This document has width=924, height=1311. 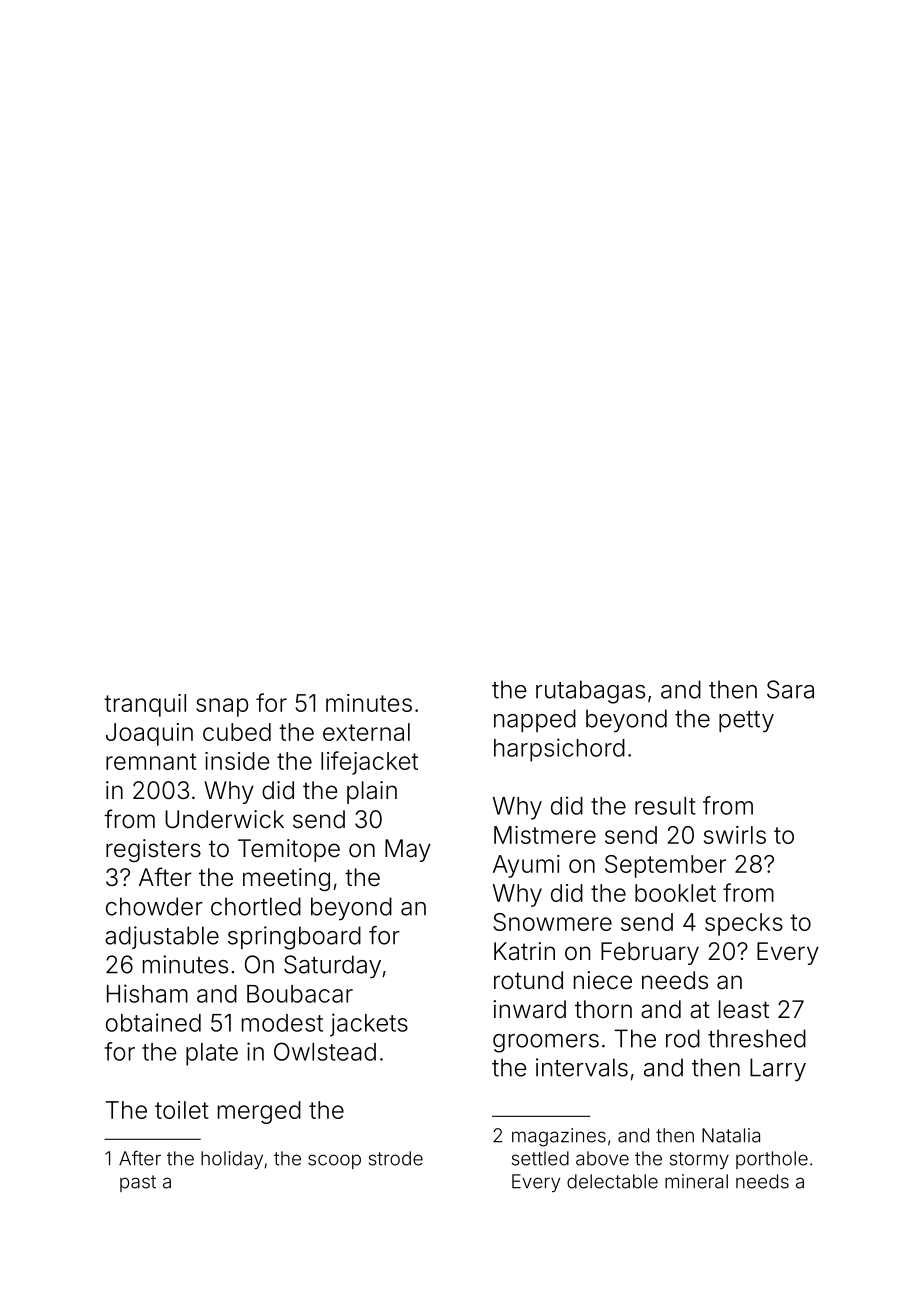 I want to click on mineral, so click(x=696, y=1181).
